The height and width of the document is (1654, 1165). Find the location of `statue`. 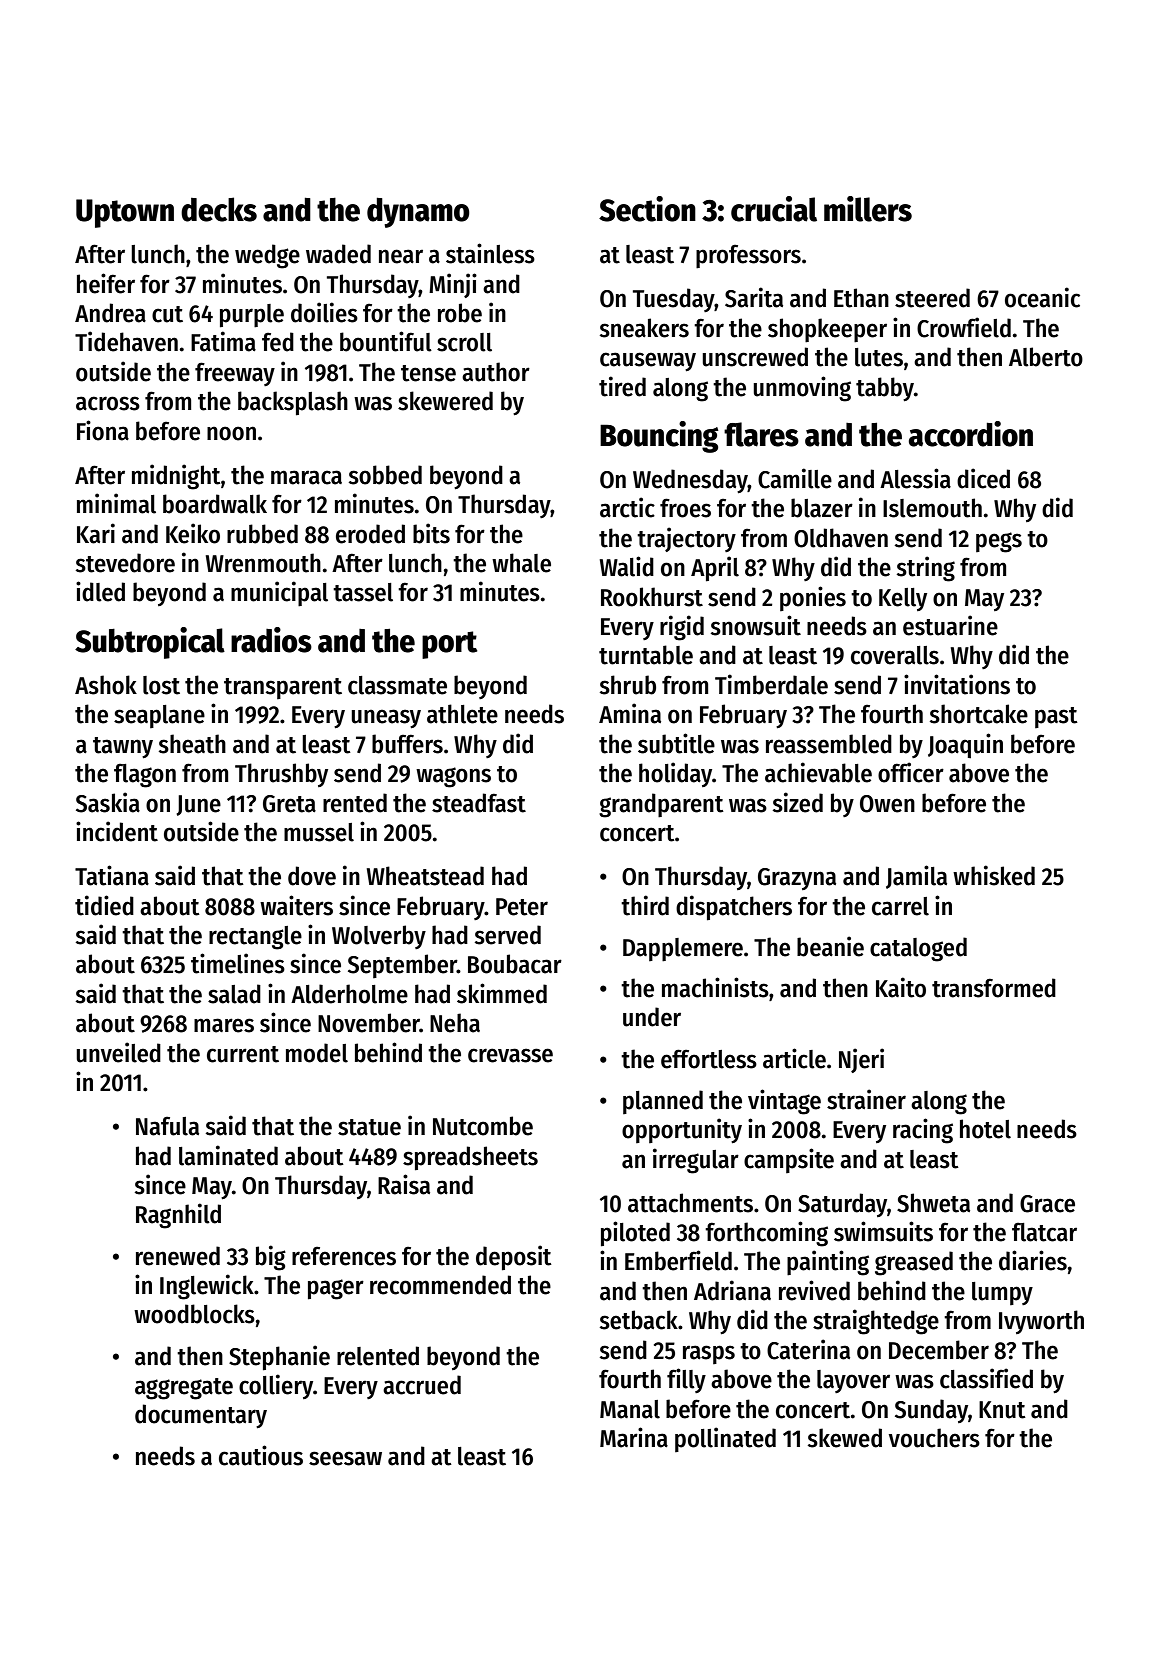

statue is located at coordinates (369, 1127).
